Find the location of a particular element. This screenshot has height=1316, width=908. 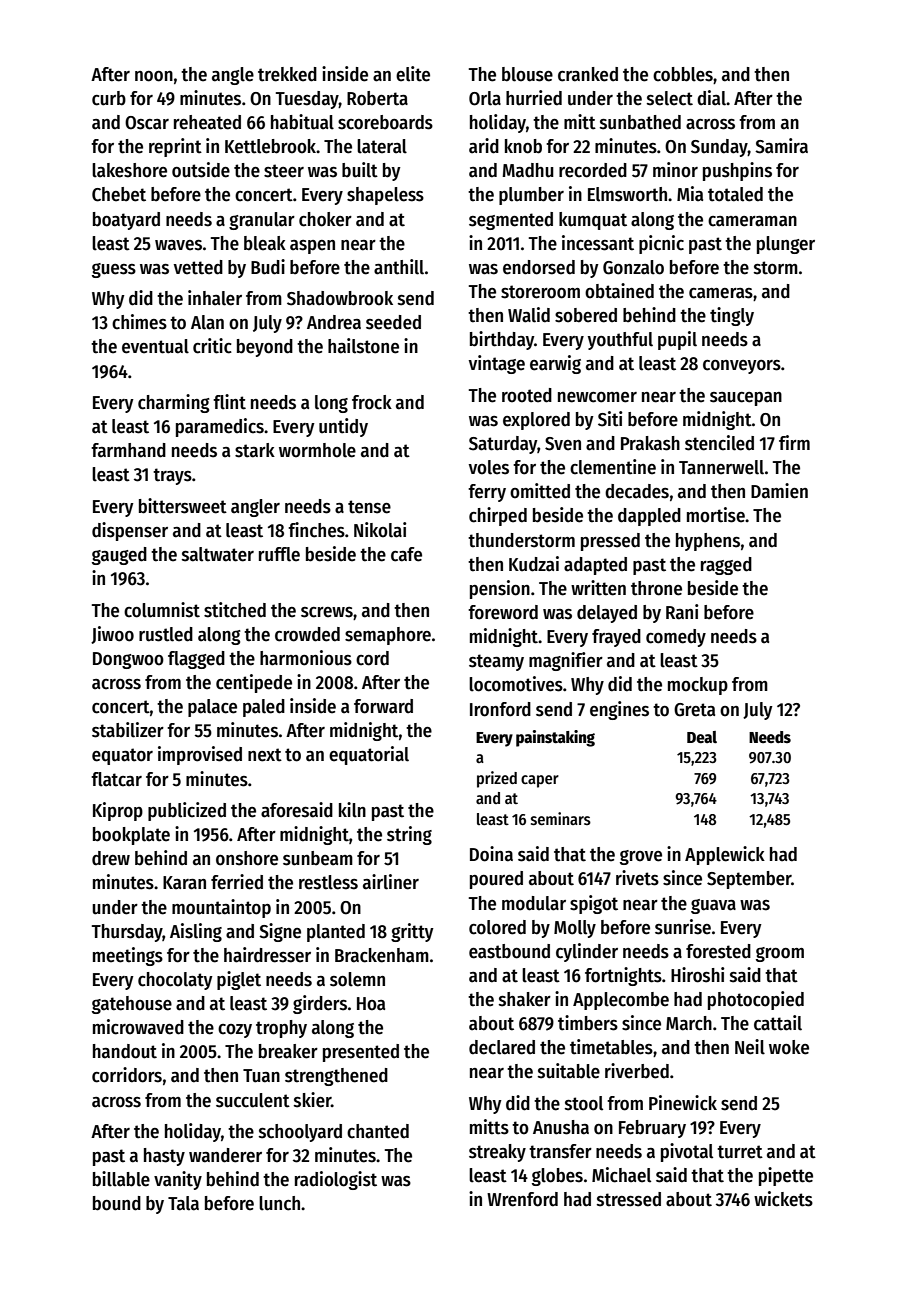

guava is located at coordinates (713, 906).
